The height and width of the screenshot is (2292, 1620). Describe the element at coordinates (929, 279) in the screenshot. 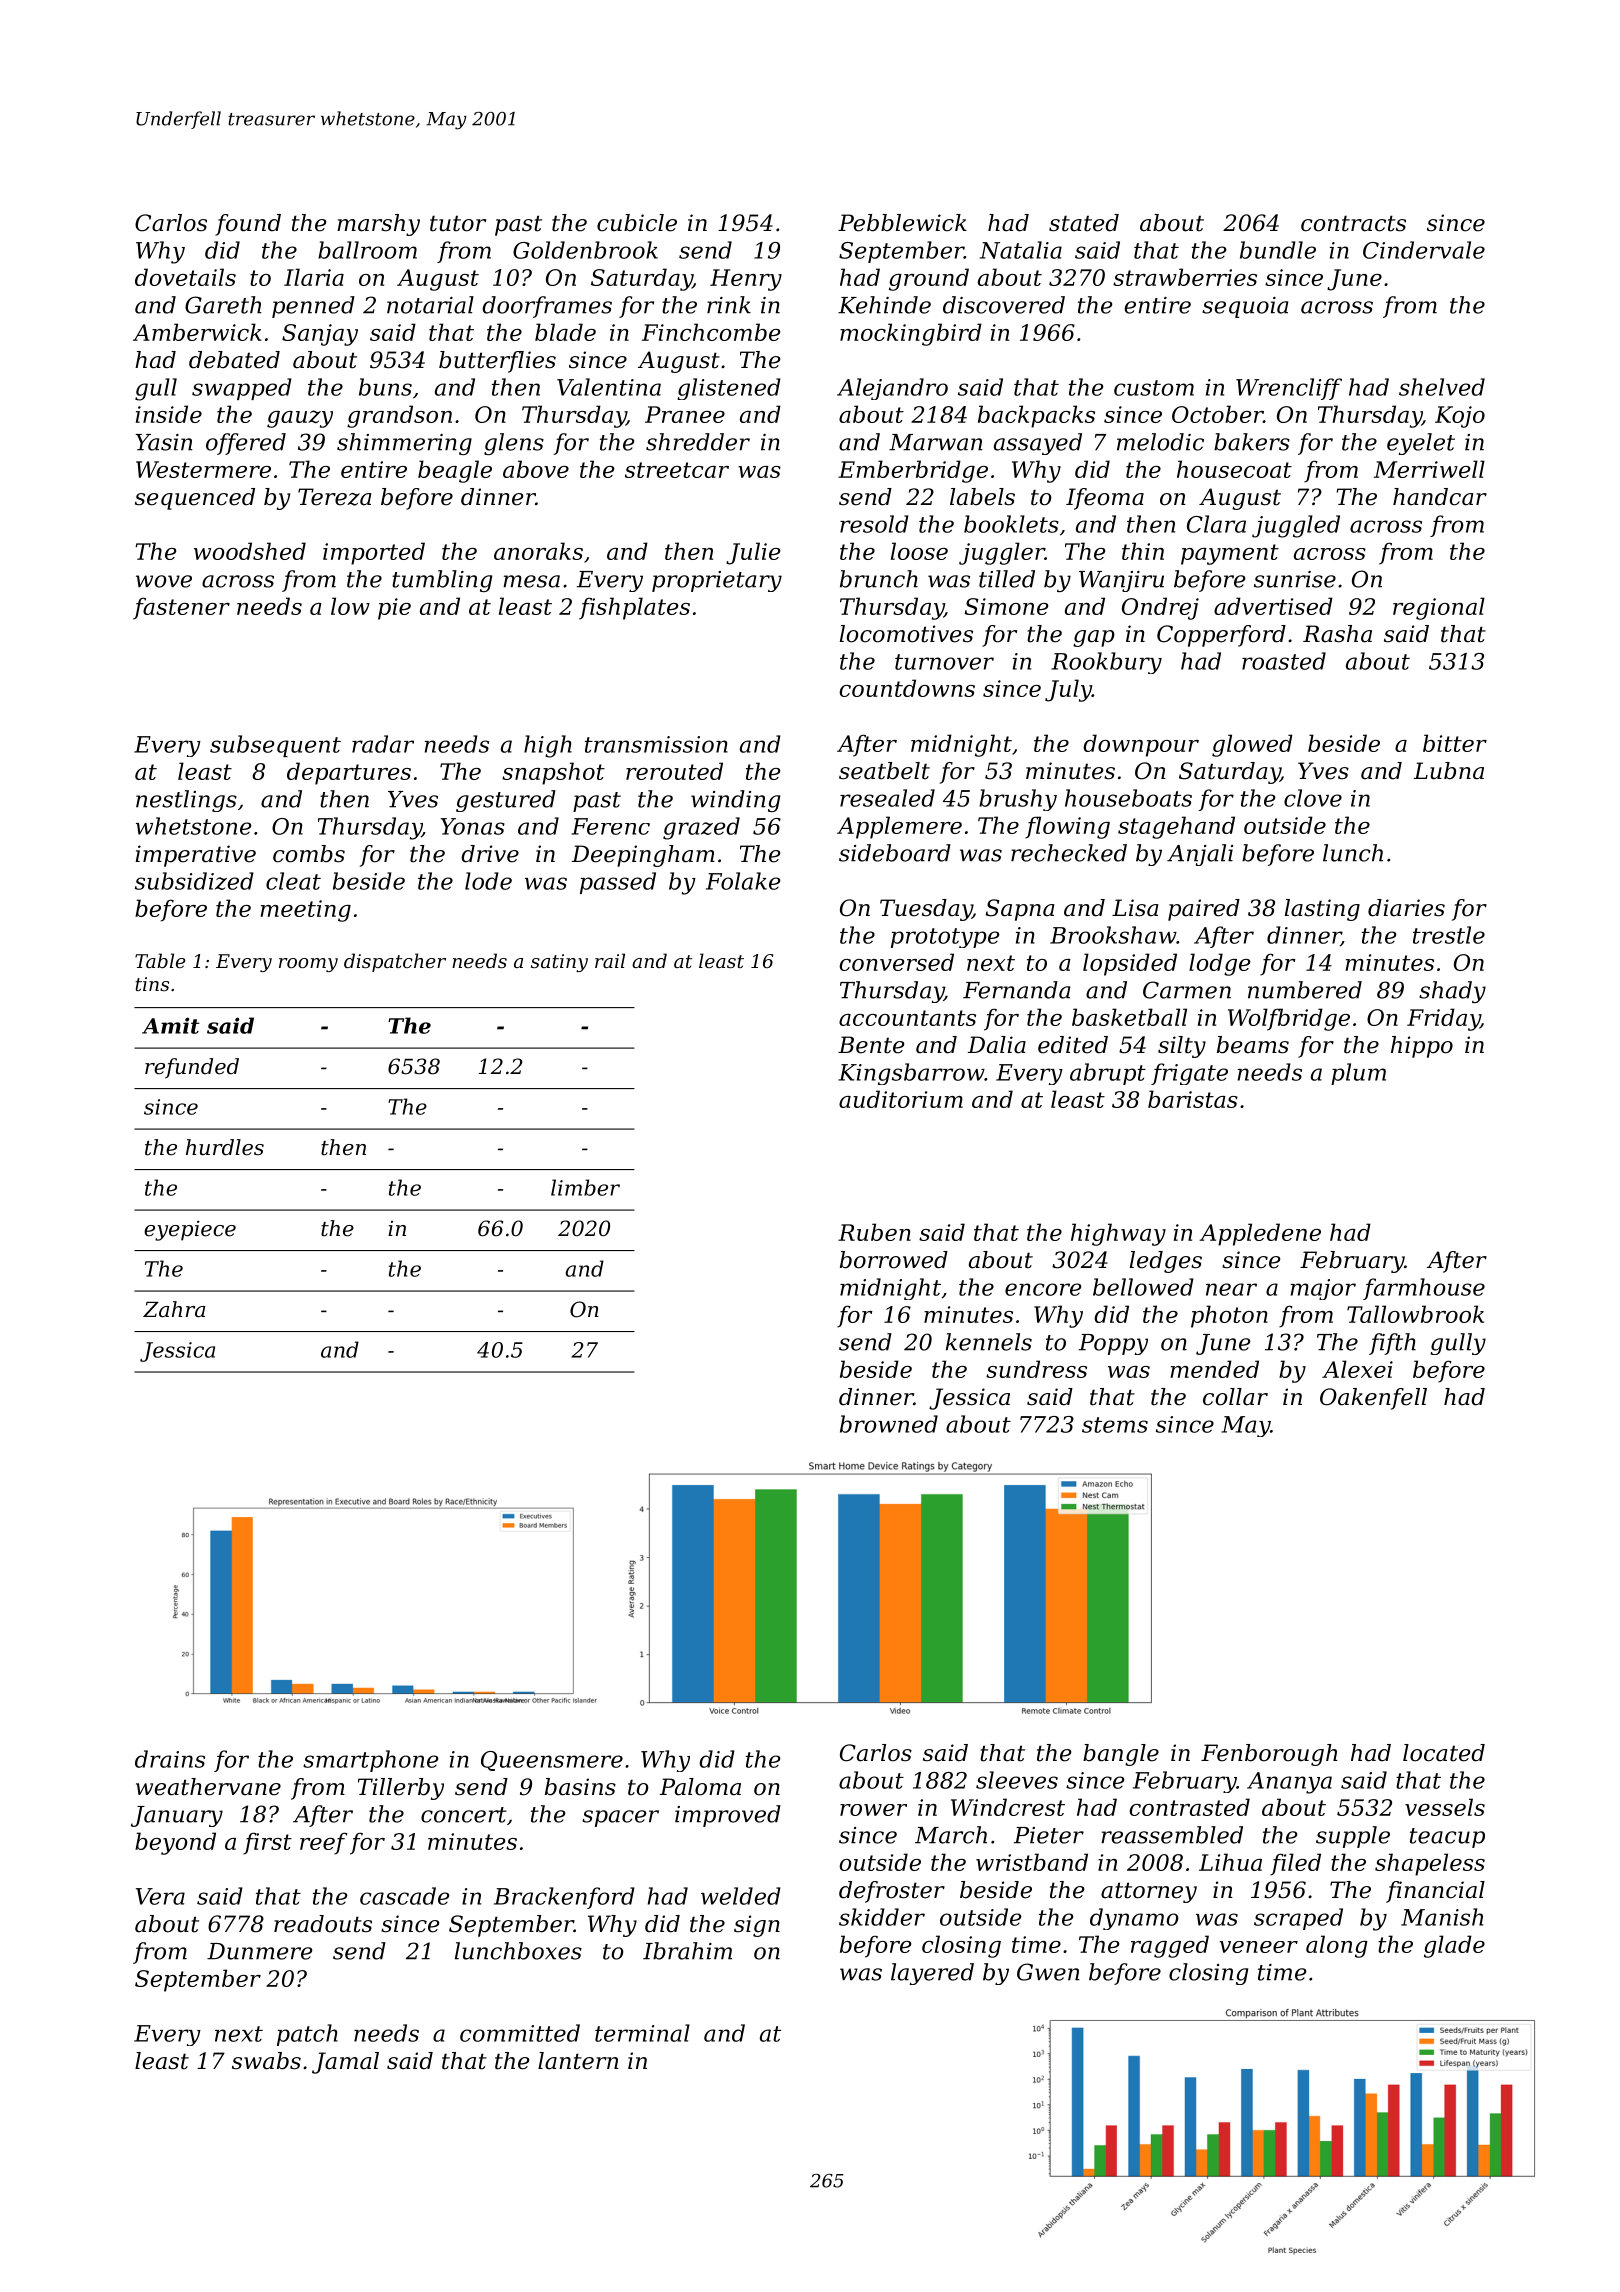

I see `ground` at that location.
